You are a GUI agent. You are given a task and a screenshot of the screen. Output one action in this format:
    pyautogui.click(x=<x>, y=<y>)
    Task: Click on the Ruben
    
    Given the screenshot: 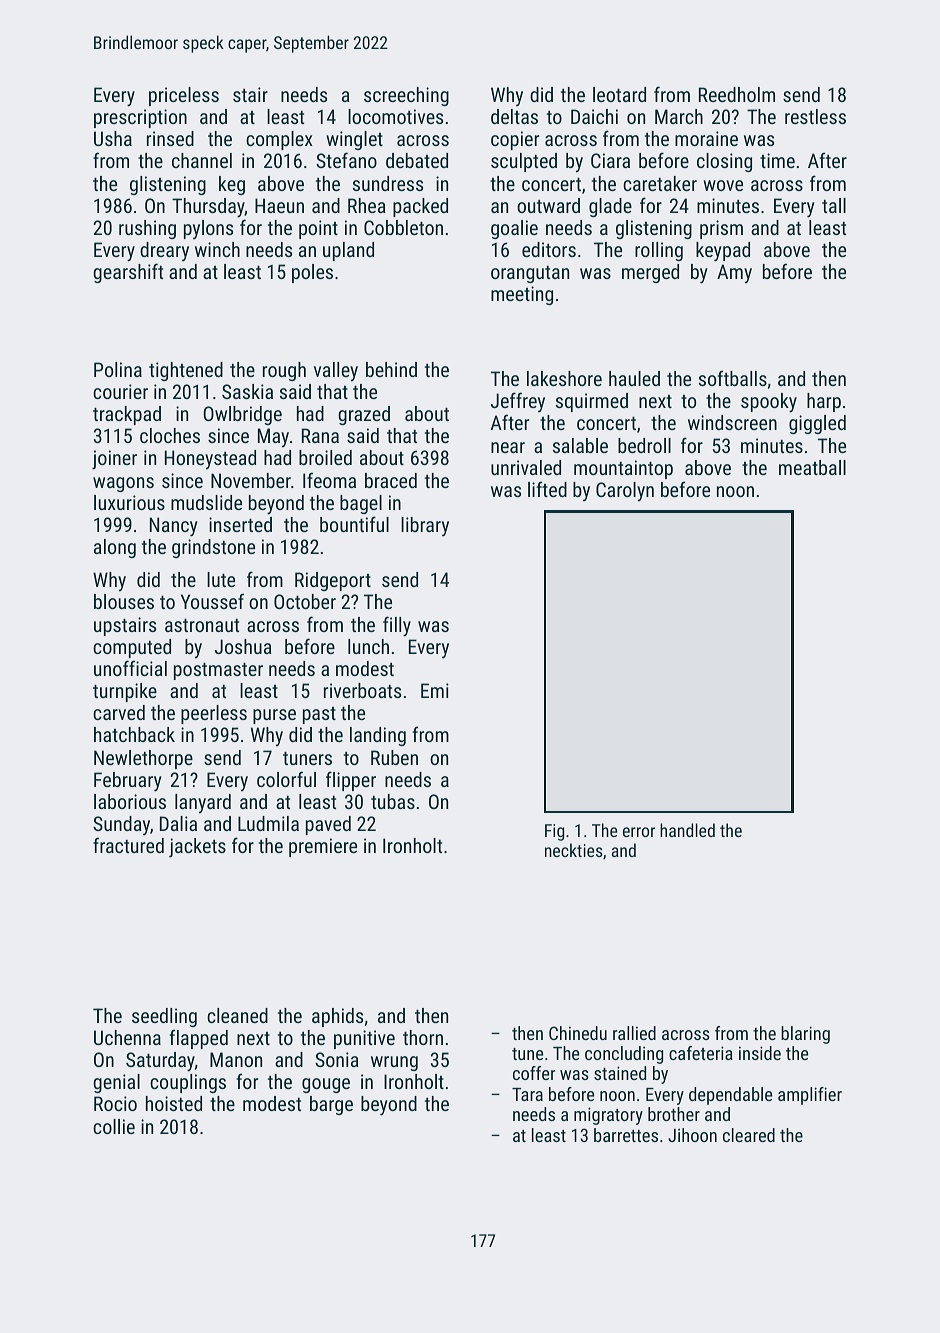 What is the action you would take?
    pyautogui.click(x=394, y=757)
